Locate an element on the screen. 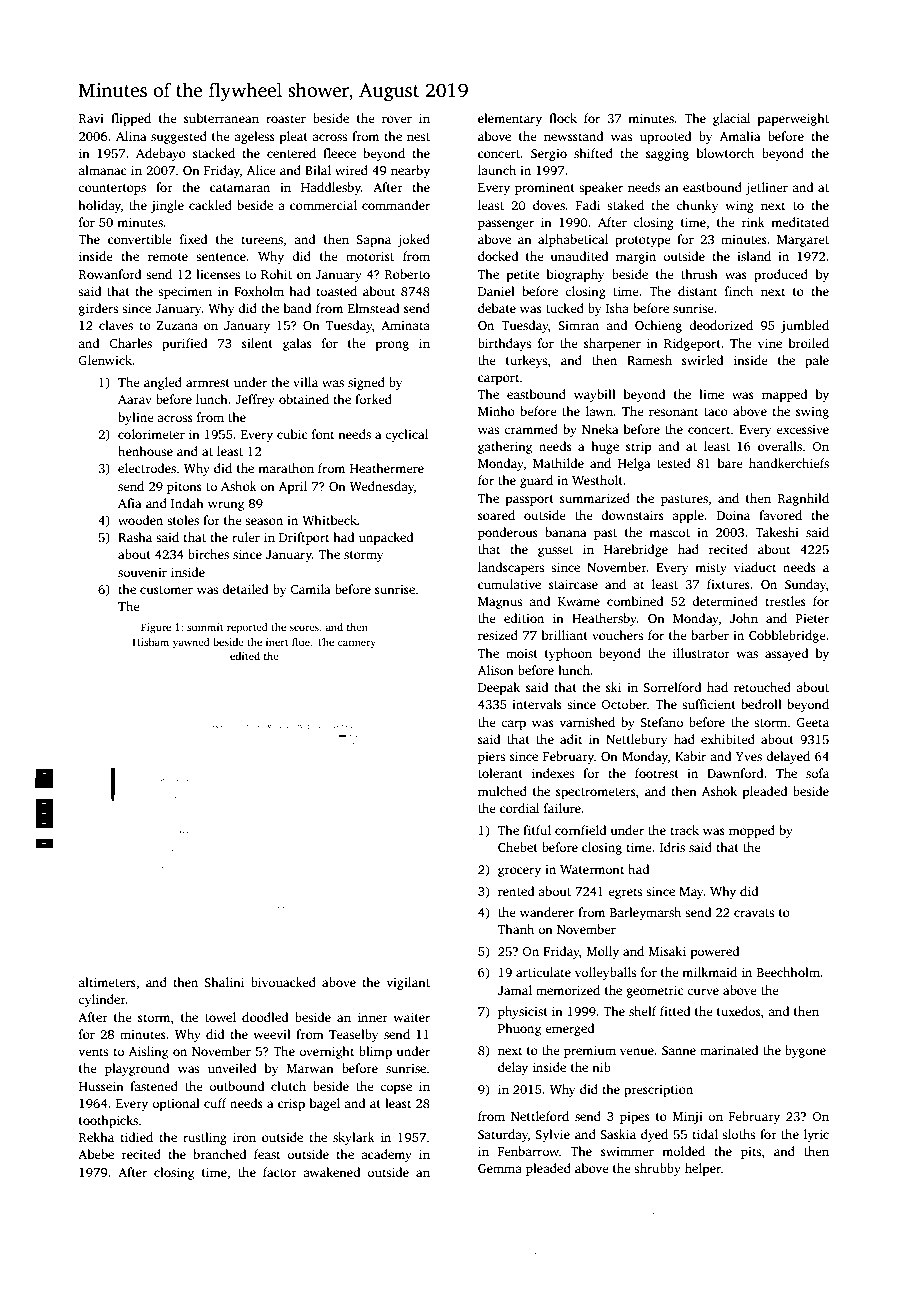 The height and width of the screenshot is (1316, 908). Beechholm is located at coordinates (788, 972).
